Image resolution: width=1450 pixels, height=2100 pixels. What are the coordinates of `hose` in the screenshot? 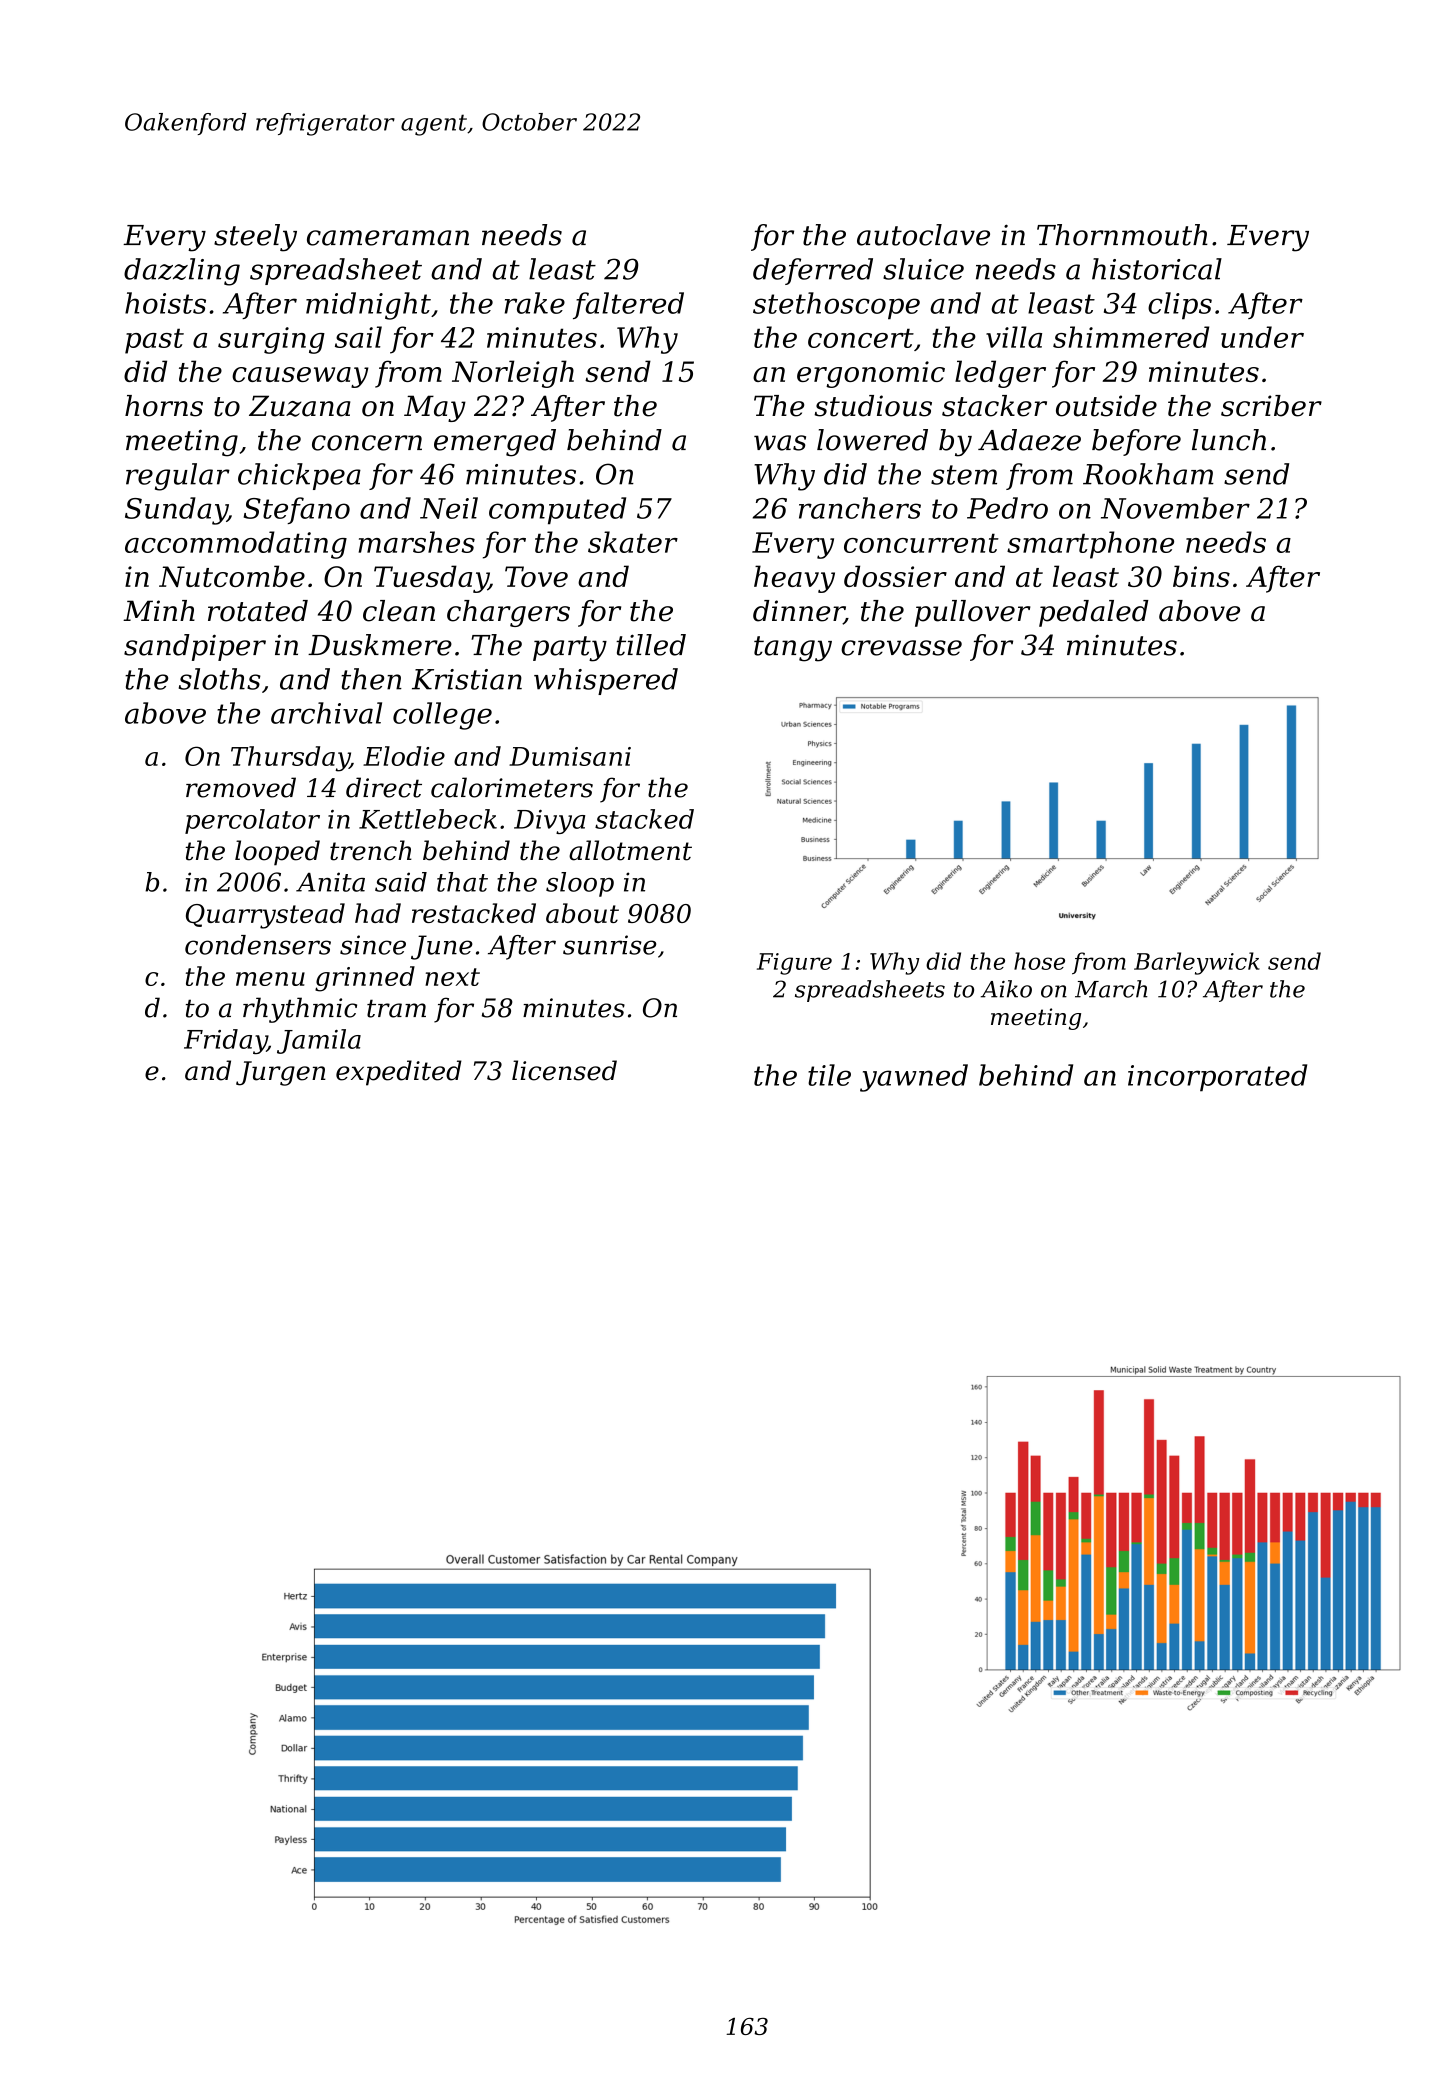 It's located at (1039, 961).
